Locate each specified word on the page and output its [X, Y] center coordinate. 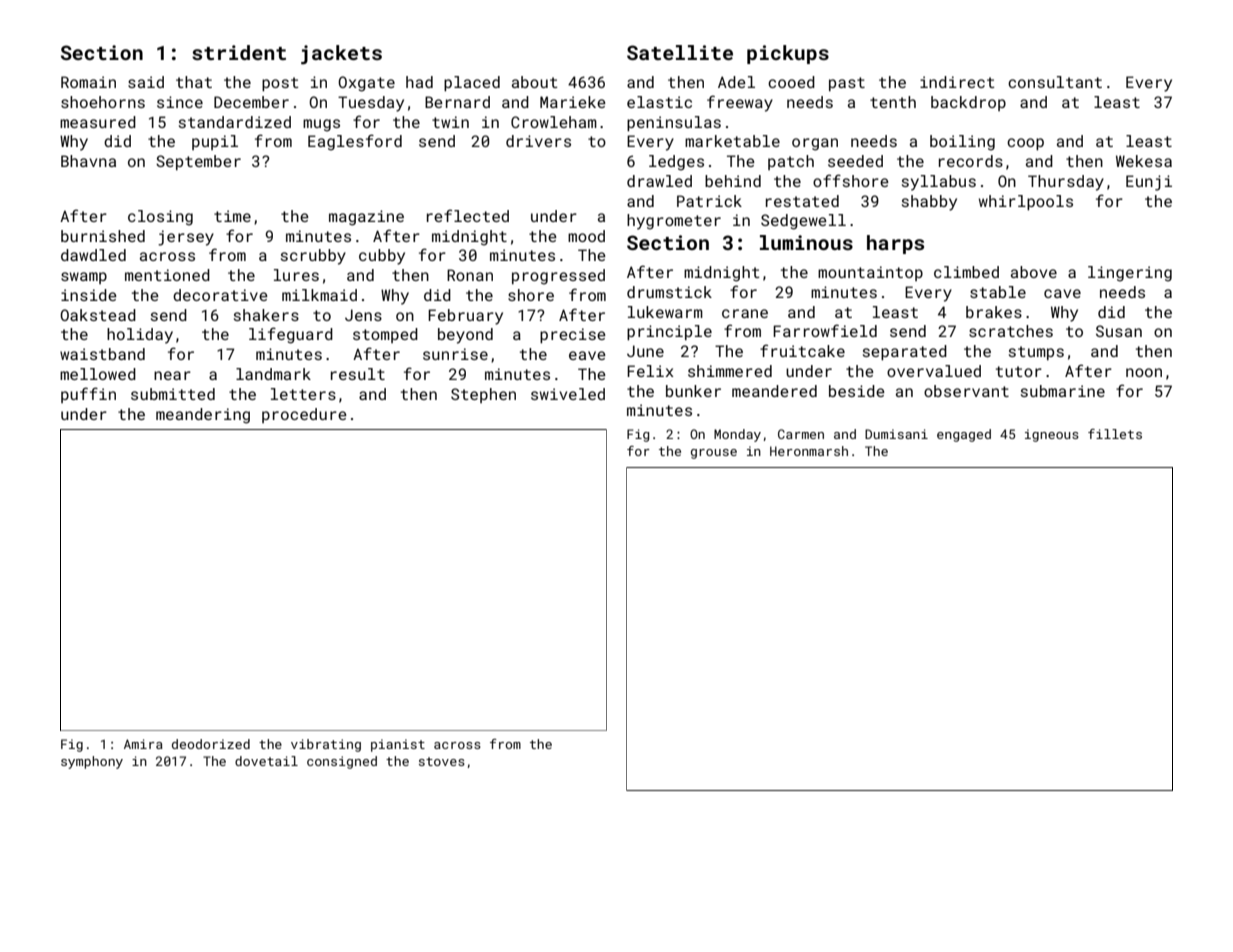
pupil [215, 142]
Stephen [483, 395]
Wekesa [1144, 161]
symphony [92, 762]
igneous [1052, 435]
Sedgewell [803, 222]
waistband [102, 354]
